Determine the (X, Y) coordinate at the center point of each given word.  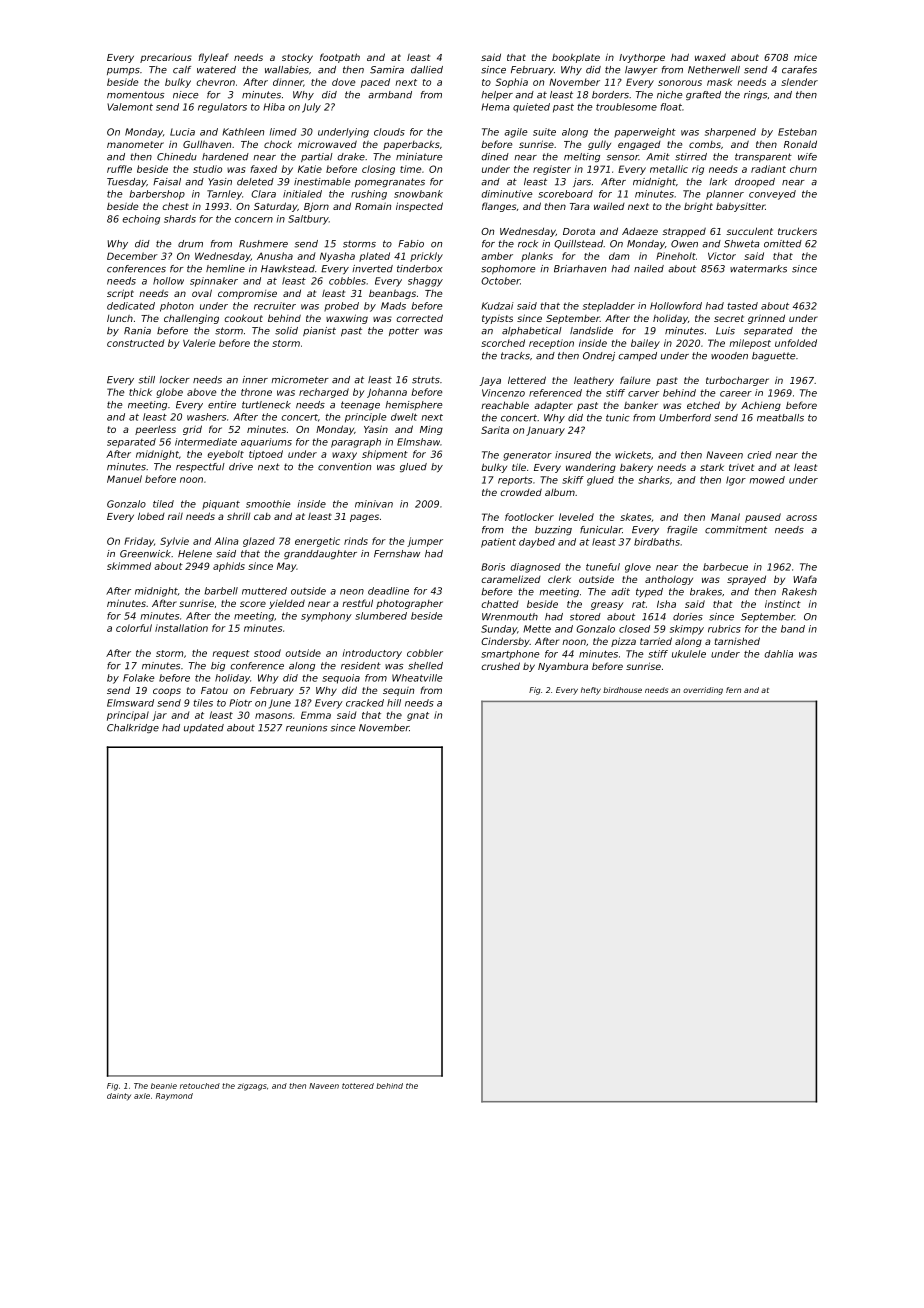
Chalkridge (133, 728)
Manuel (124, 479)
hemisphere (413, 405)
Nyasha (337, 257)
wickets (633, 455)
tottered (358, 1086)
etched (703, 405)
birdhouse (622, 690)
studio (207, 169)
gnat (418, 716)
